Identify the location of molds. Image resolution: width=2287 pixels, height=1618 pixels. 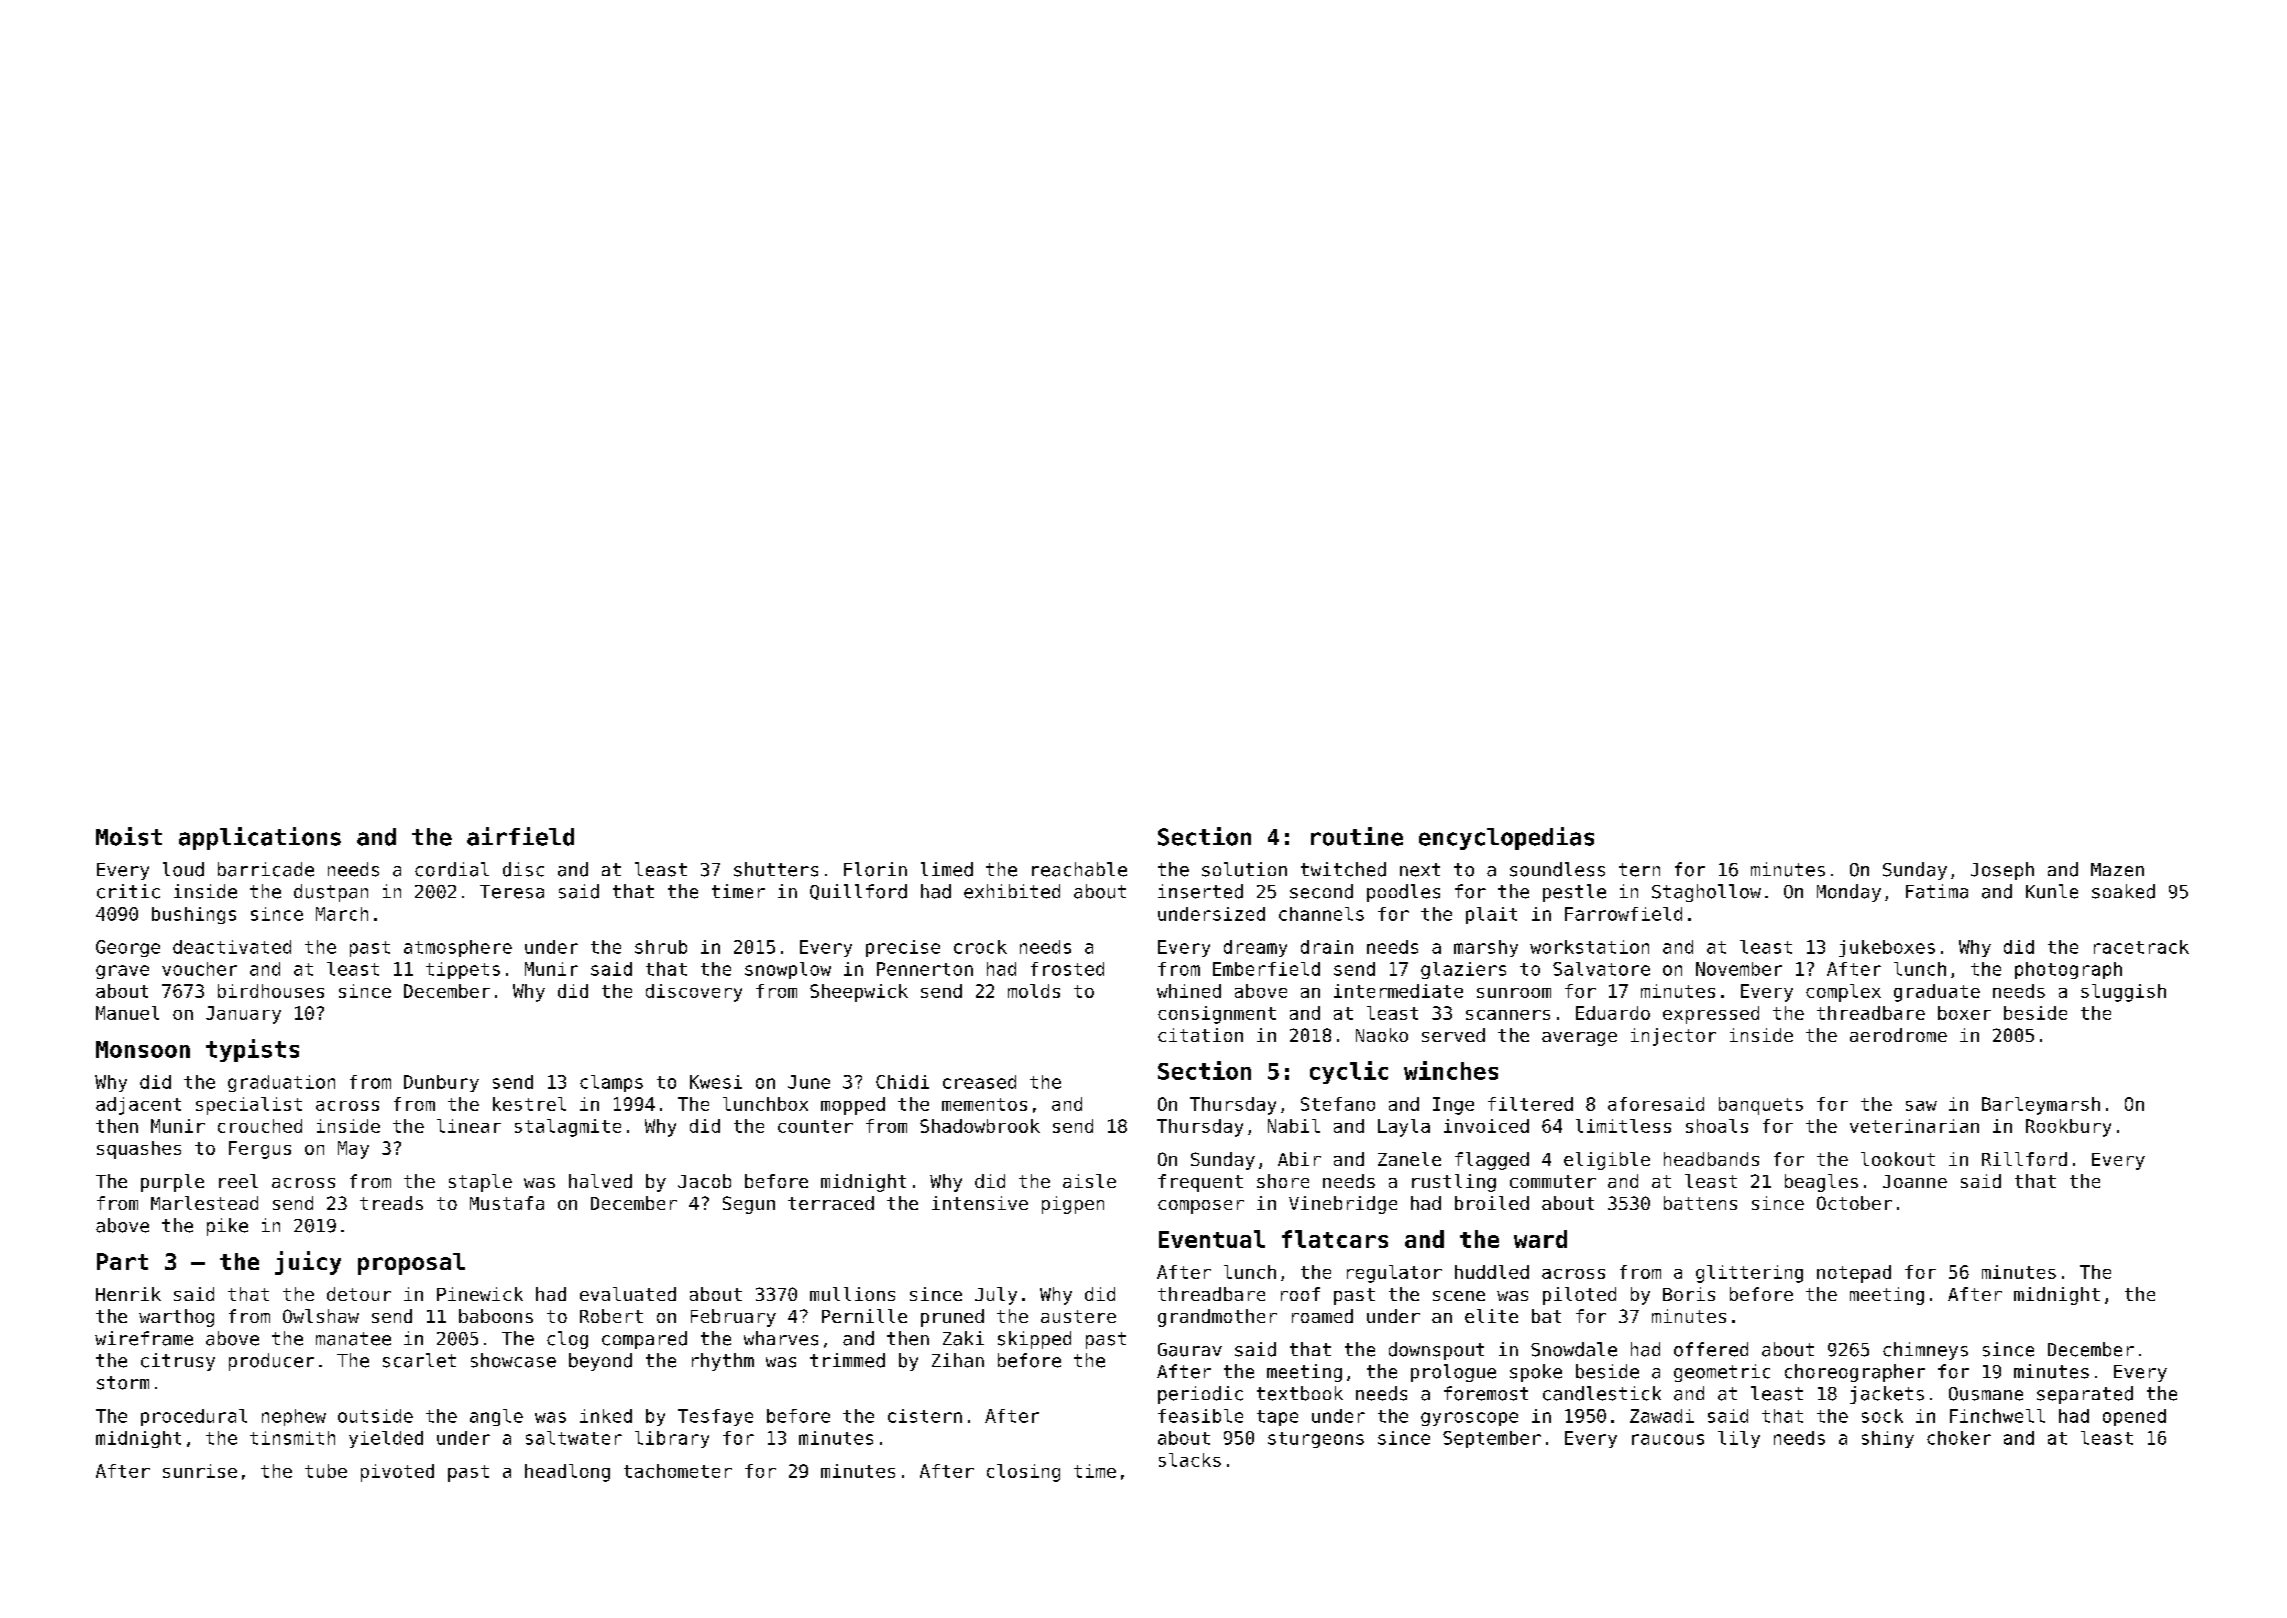
(1034, 991).
